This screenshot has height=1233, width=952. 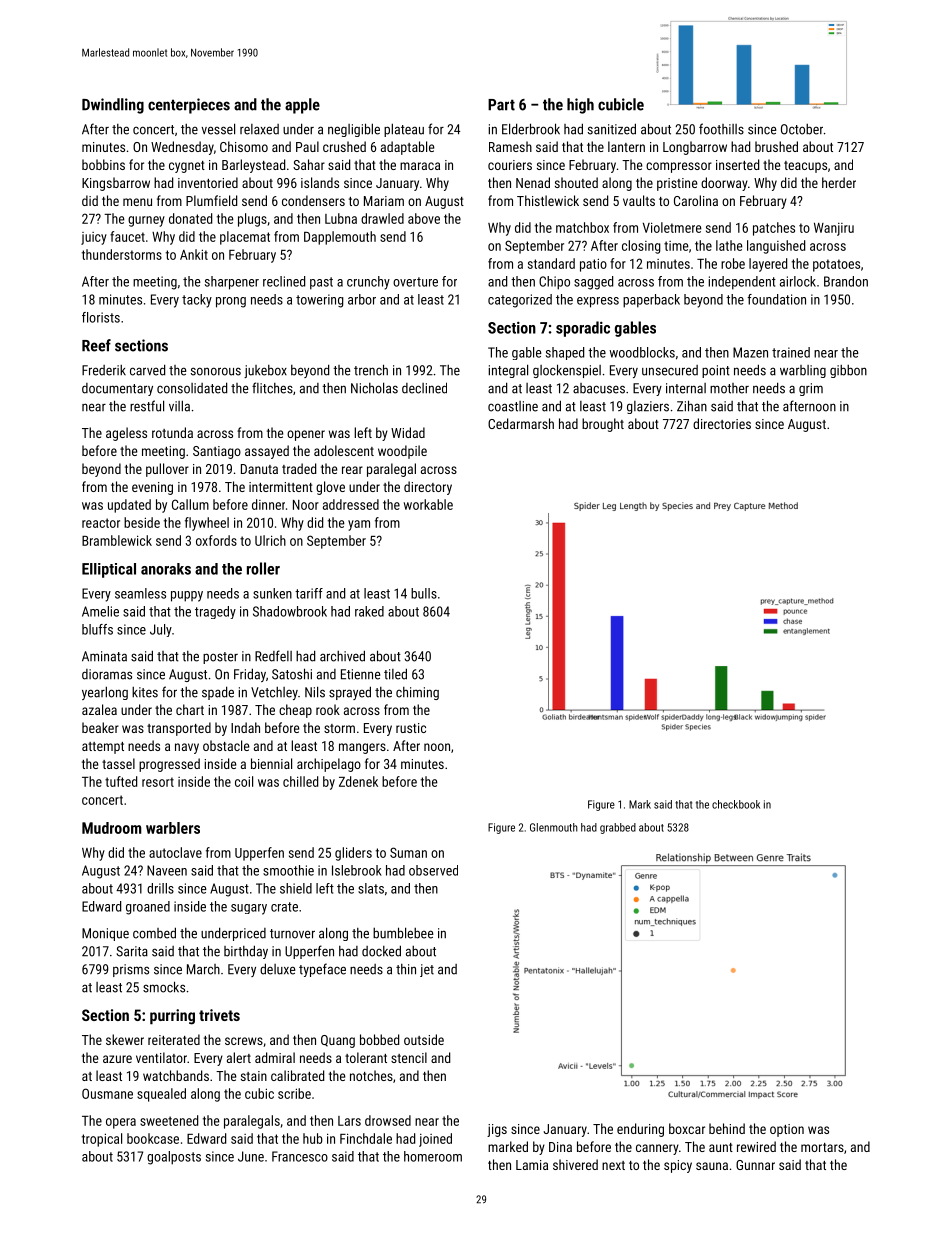 What do you see at coordinates (687, 1128) in the screenshot?
I see `boxcar` at bounding box center [687, 1128].
